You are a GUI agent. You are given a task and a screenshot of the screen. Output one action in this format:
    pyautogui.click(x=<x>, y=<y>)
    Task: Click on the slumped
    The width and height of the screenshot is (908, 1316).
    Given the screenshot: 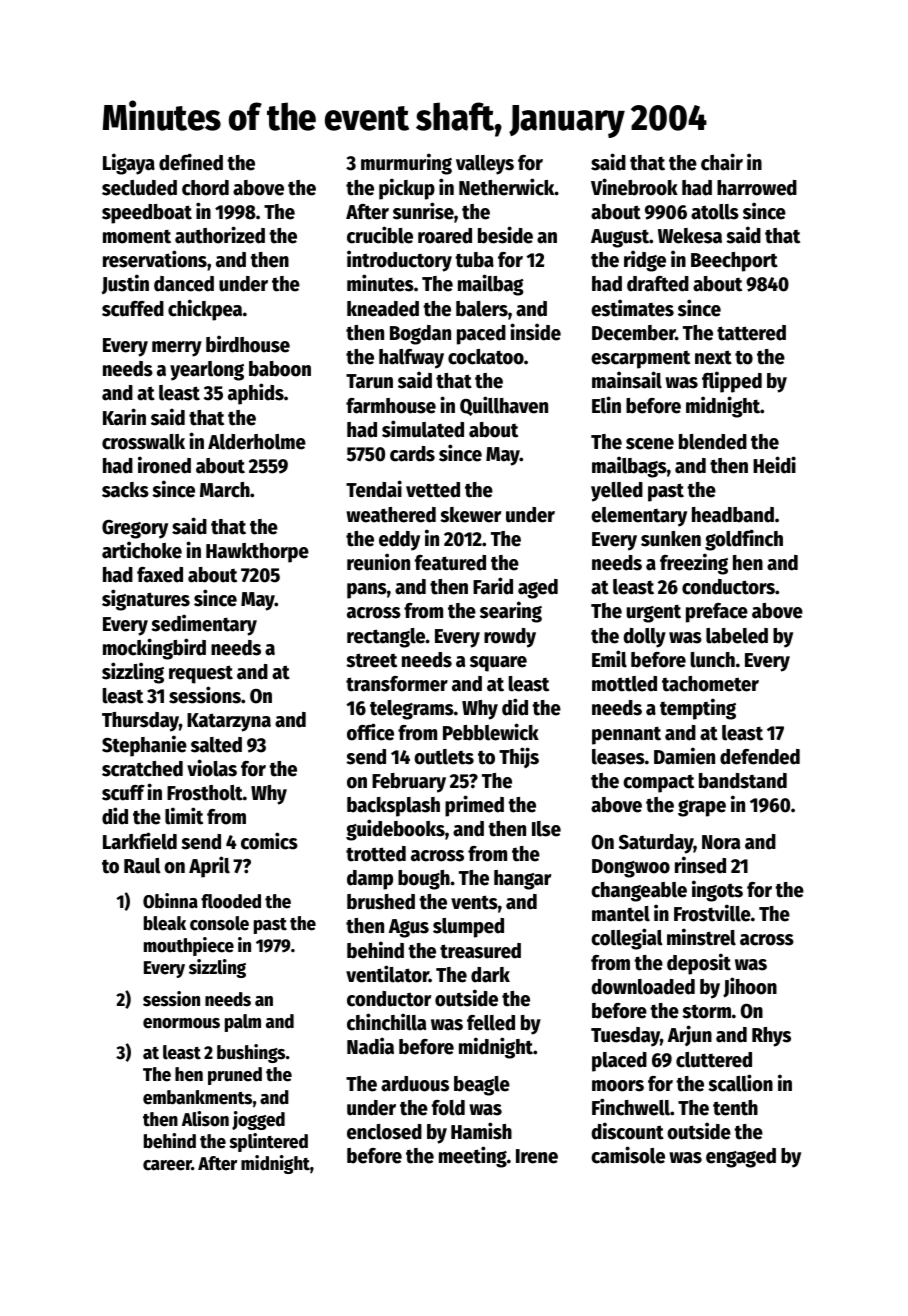 What is the action you would take?
    pyautogui.click(x=468, y=928)
